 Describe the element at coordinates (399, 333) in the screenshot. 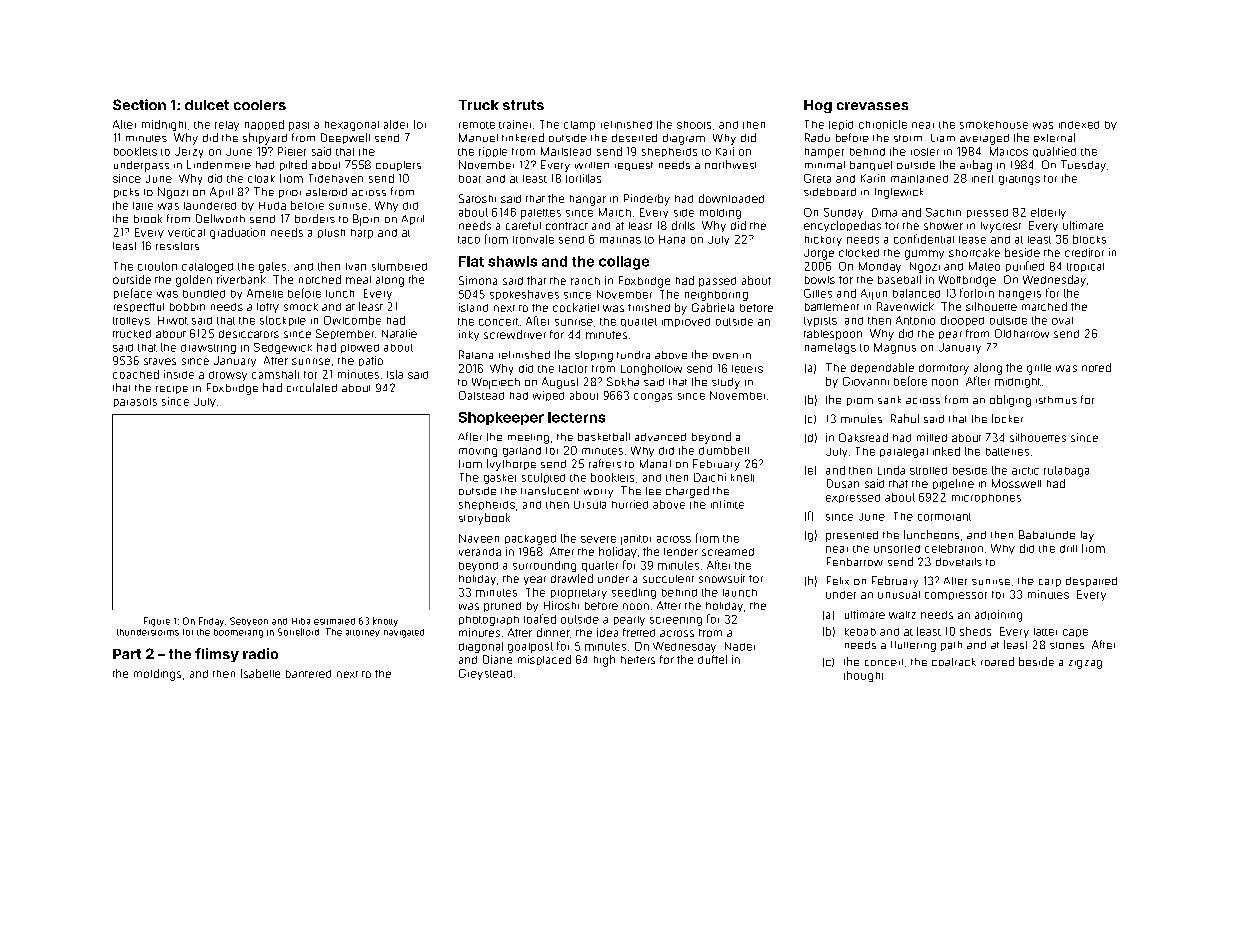

I see `Natalie` at that location.
